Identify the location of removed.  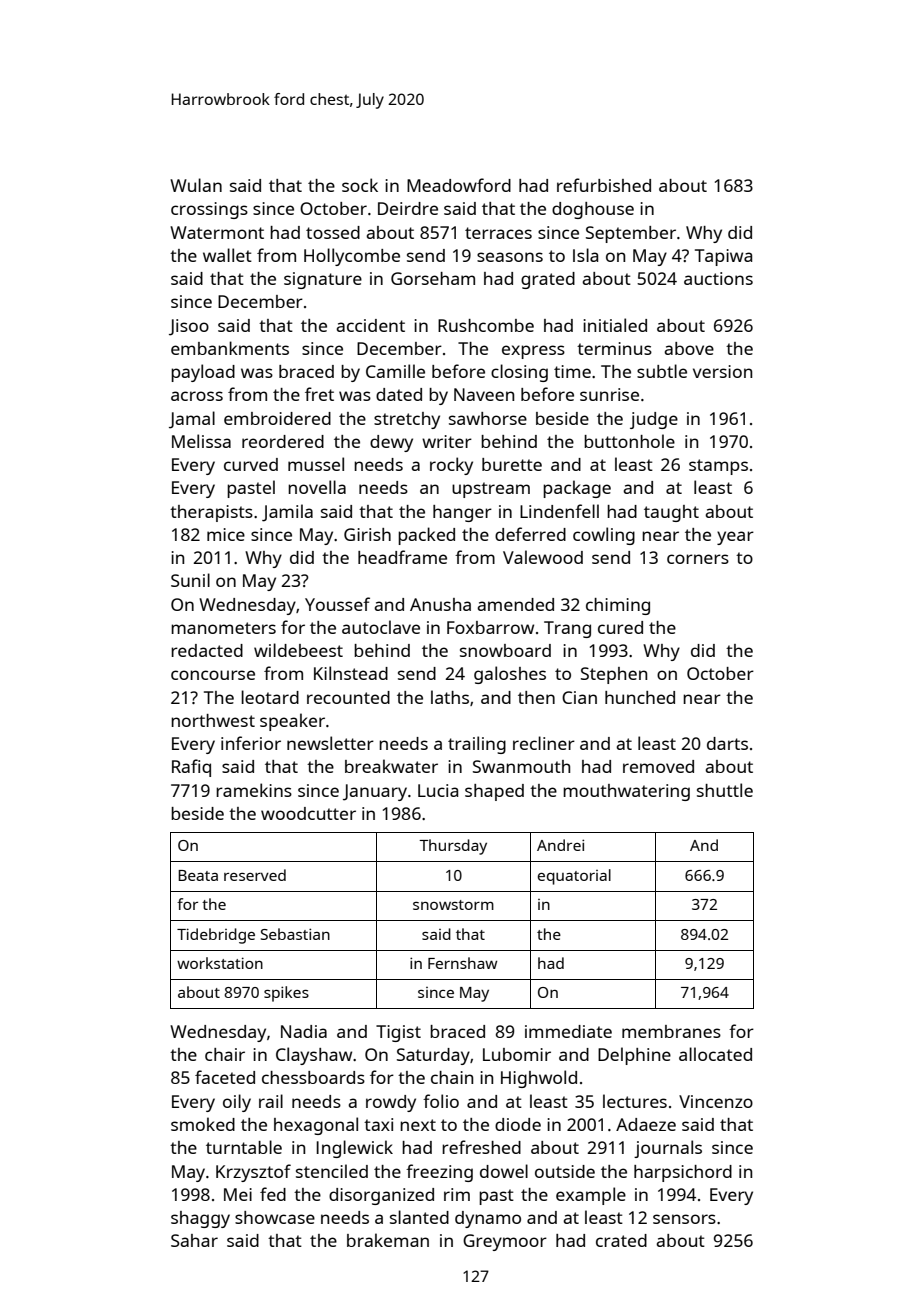
(658, 766).
